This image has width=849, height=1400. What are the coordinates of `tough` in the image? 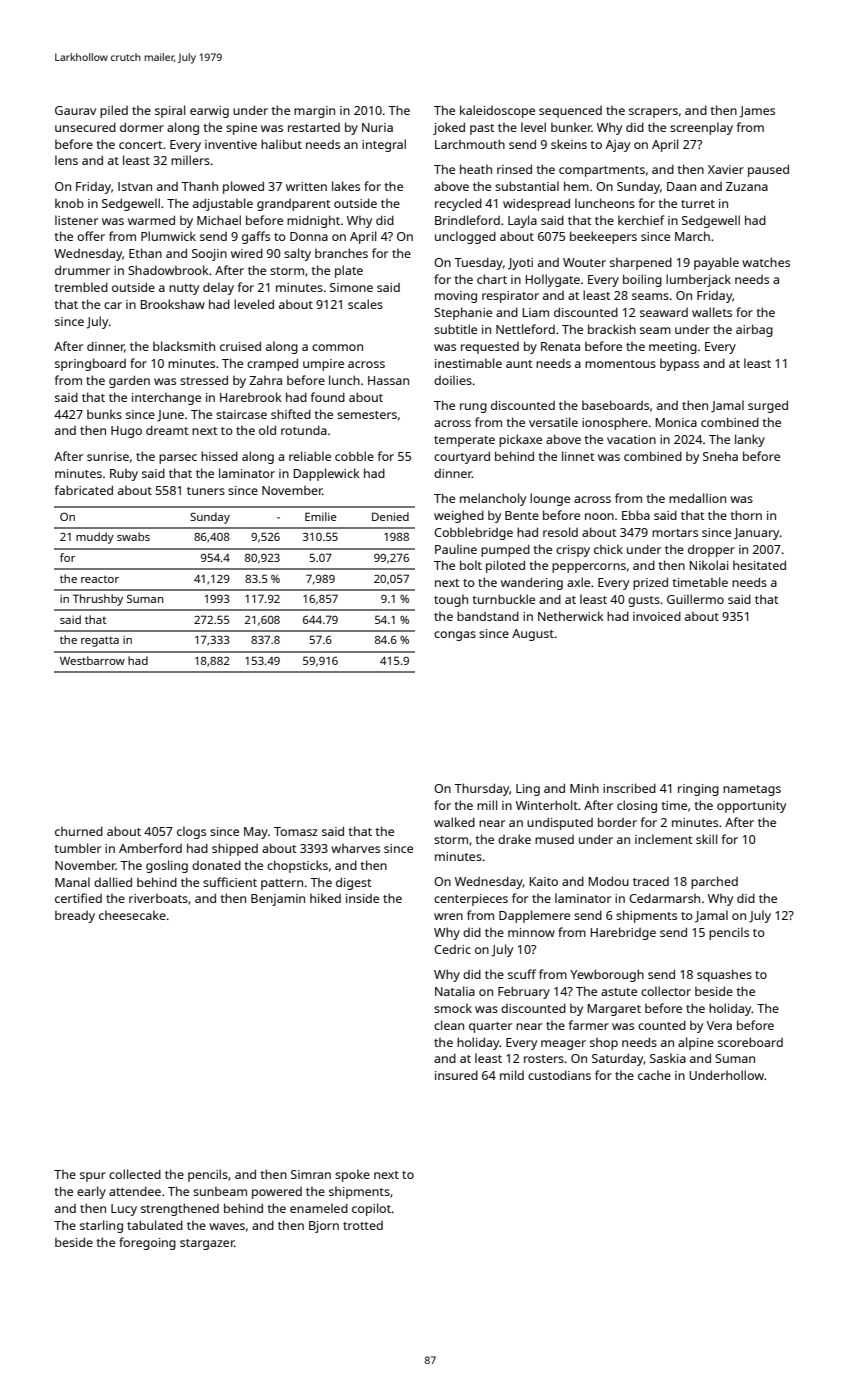 It's located at (451, 601).
